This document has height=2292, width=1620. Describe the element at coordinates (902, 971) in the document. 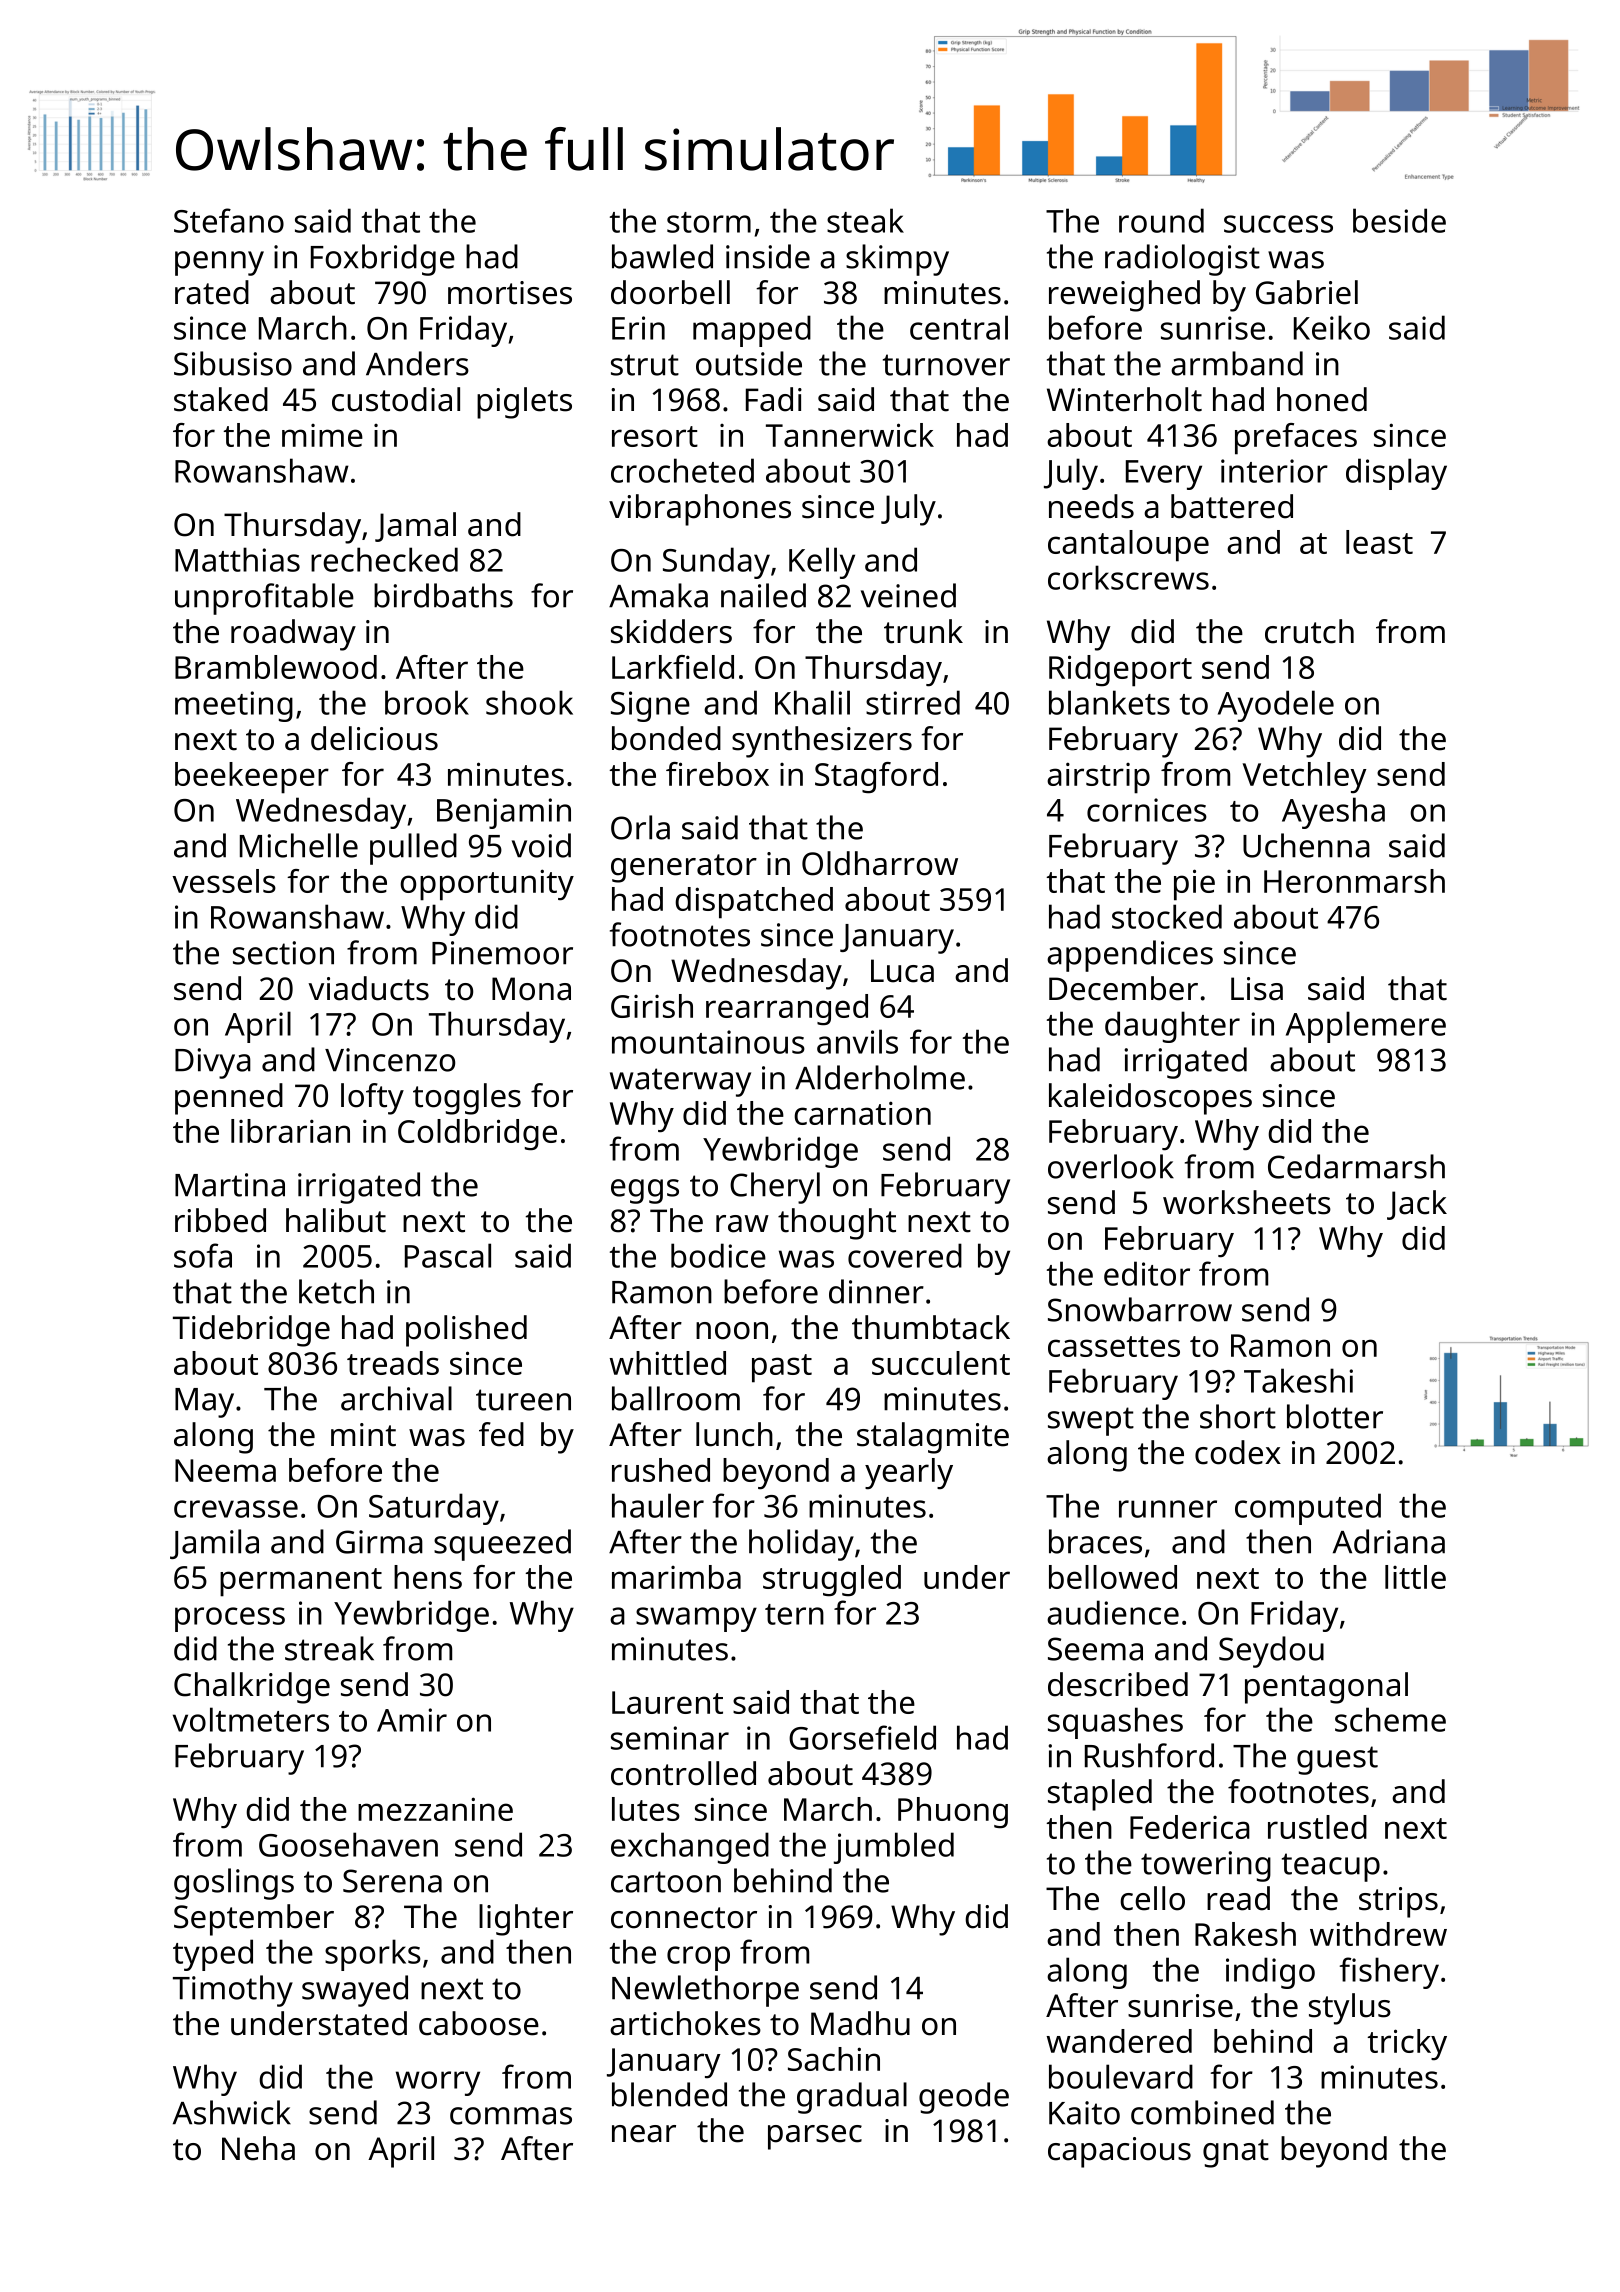

I see `Luca` at that location.
